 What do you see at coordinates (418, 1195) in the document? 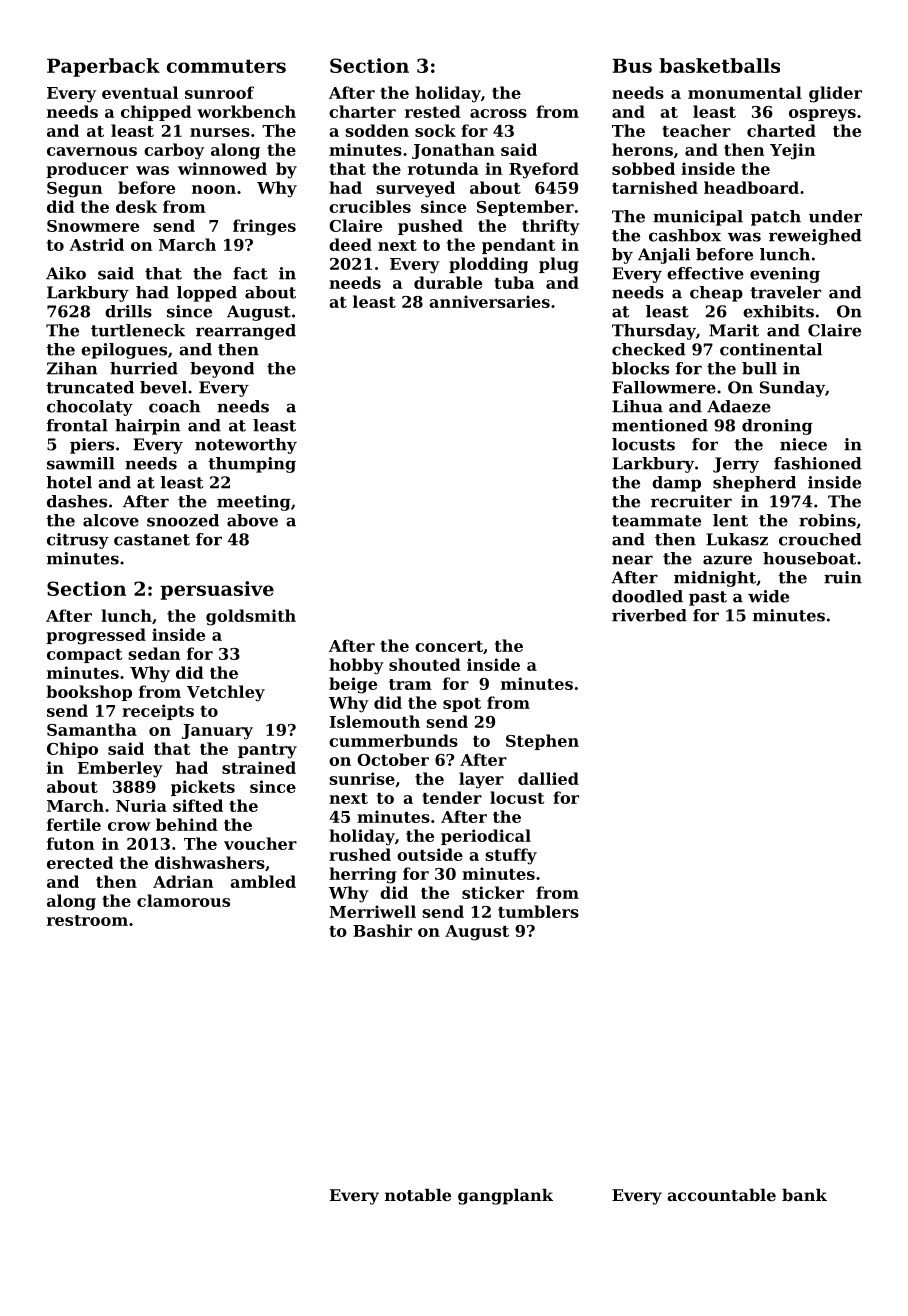
I see `notable` at bounding box center [418, 1195].
